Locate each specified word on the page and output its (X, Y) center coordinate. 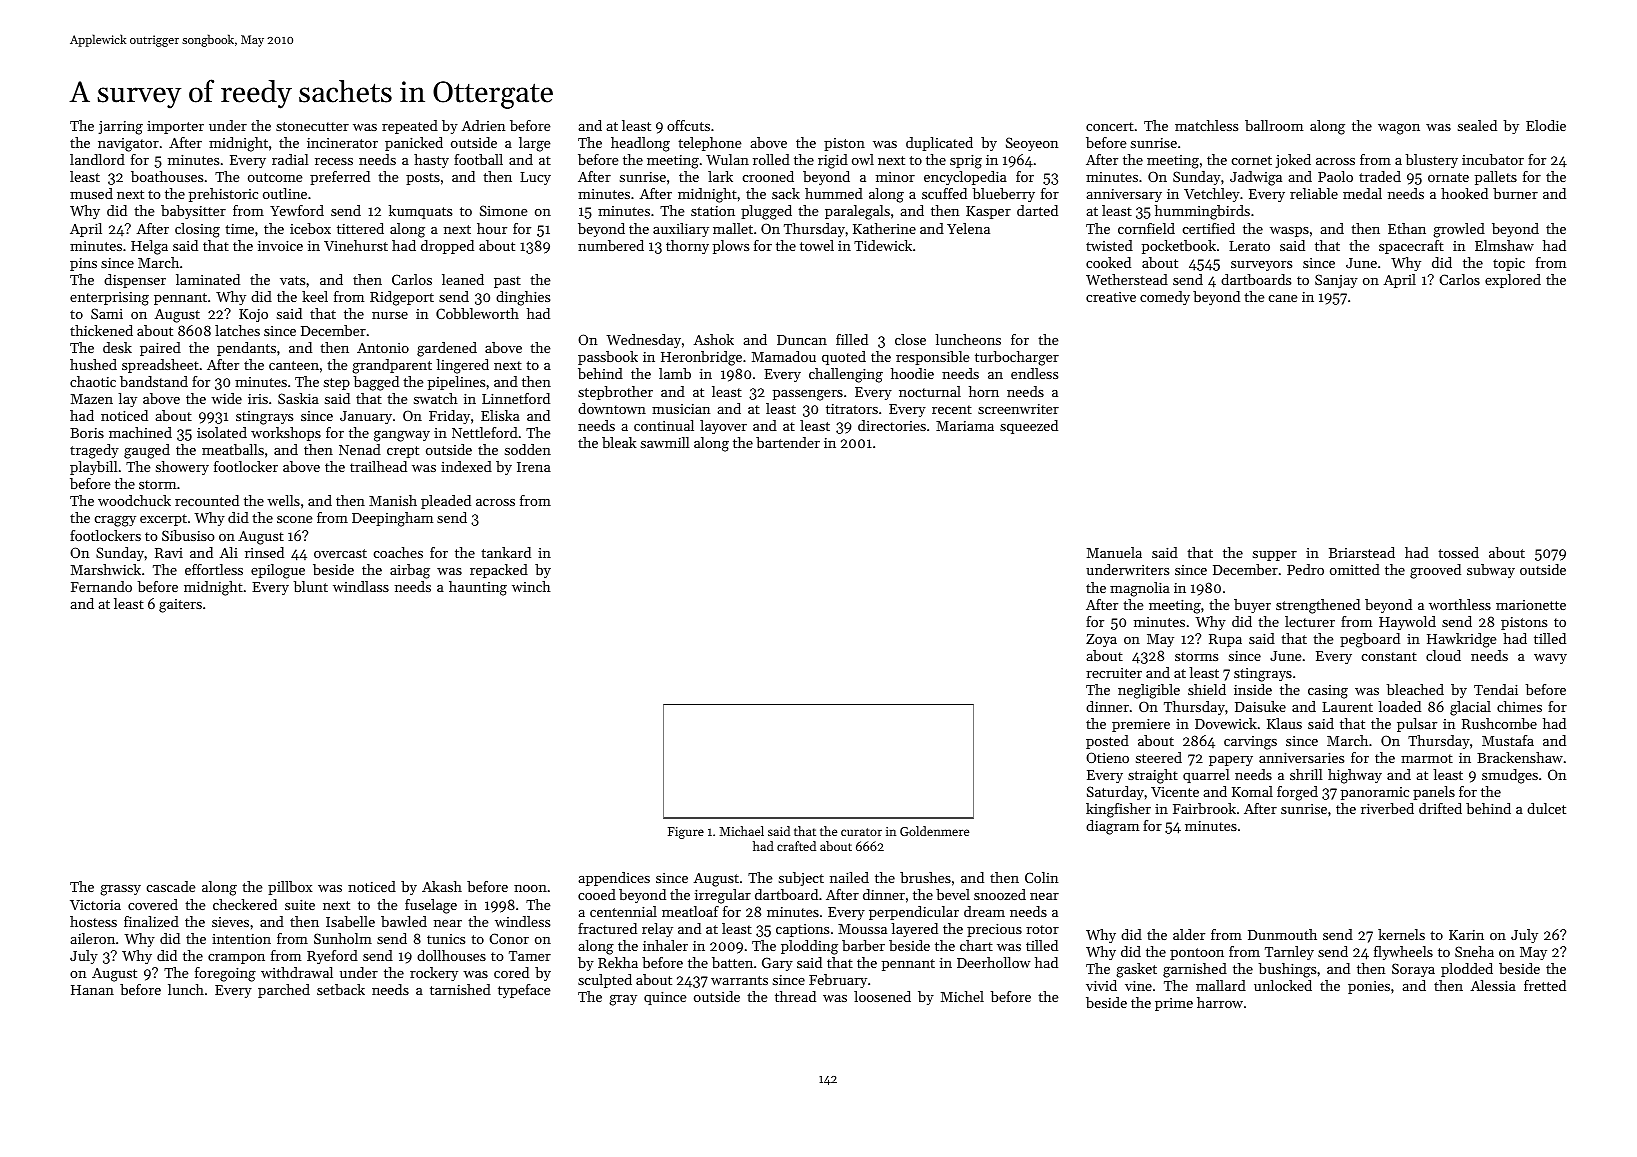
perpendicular (914, 913)
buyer (1252, 606)
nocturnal (930, 391)
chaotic (93, 381)
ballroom (1274, 125)
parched (284, 991)
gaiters (180, 606)
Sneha (1474, 951)
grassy (120, 890)
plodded (1467, 970)
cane (1283, 298)
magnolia (1140, 589)
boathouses (167, 176)
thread (795, 996)
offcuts (688, 125)
